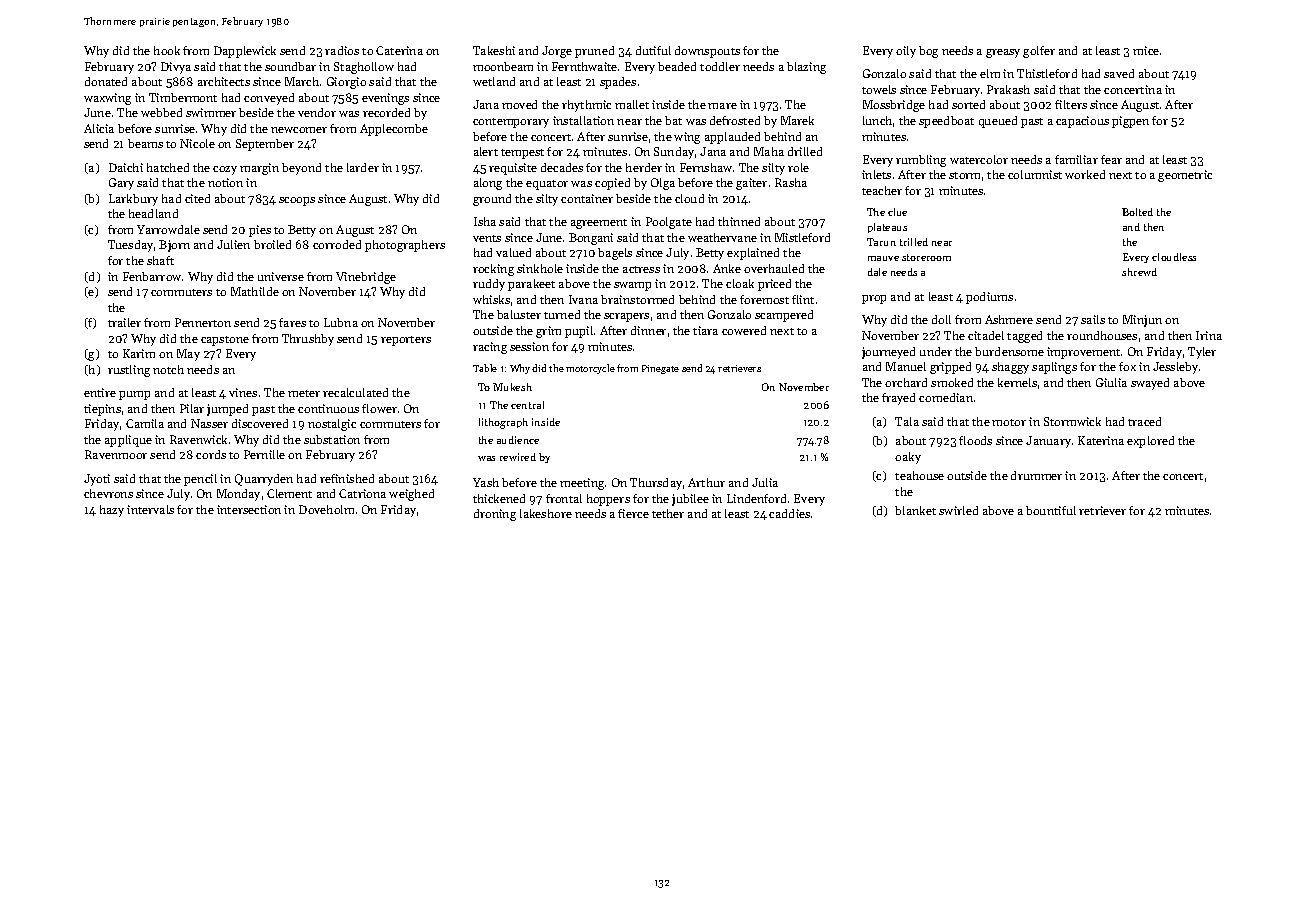  I want to click on Clement, so click(289, 493).
